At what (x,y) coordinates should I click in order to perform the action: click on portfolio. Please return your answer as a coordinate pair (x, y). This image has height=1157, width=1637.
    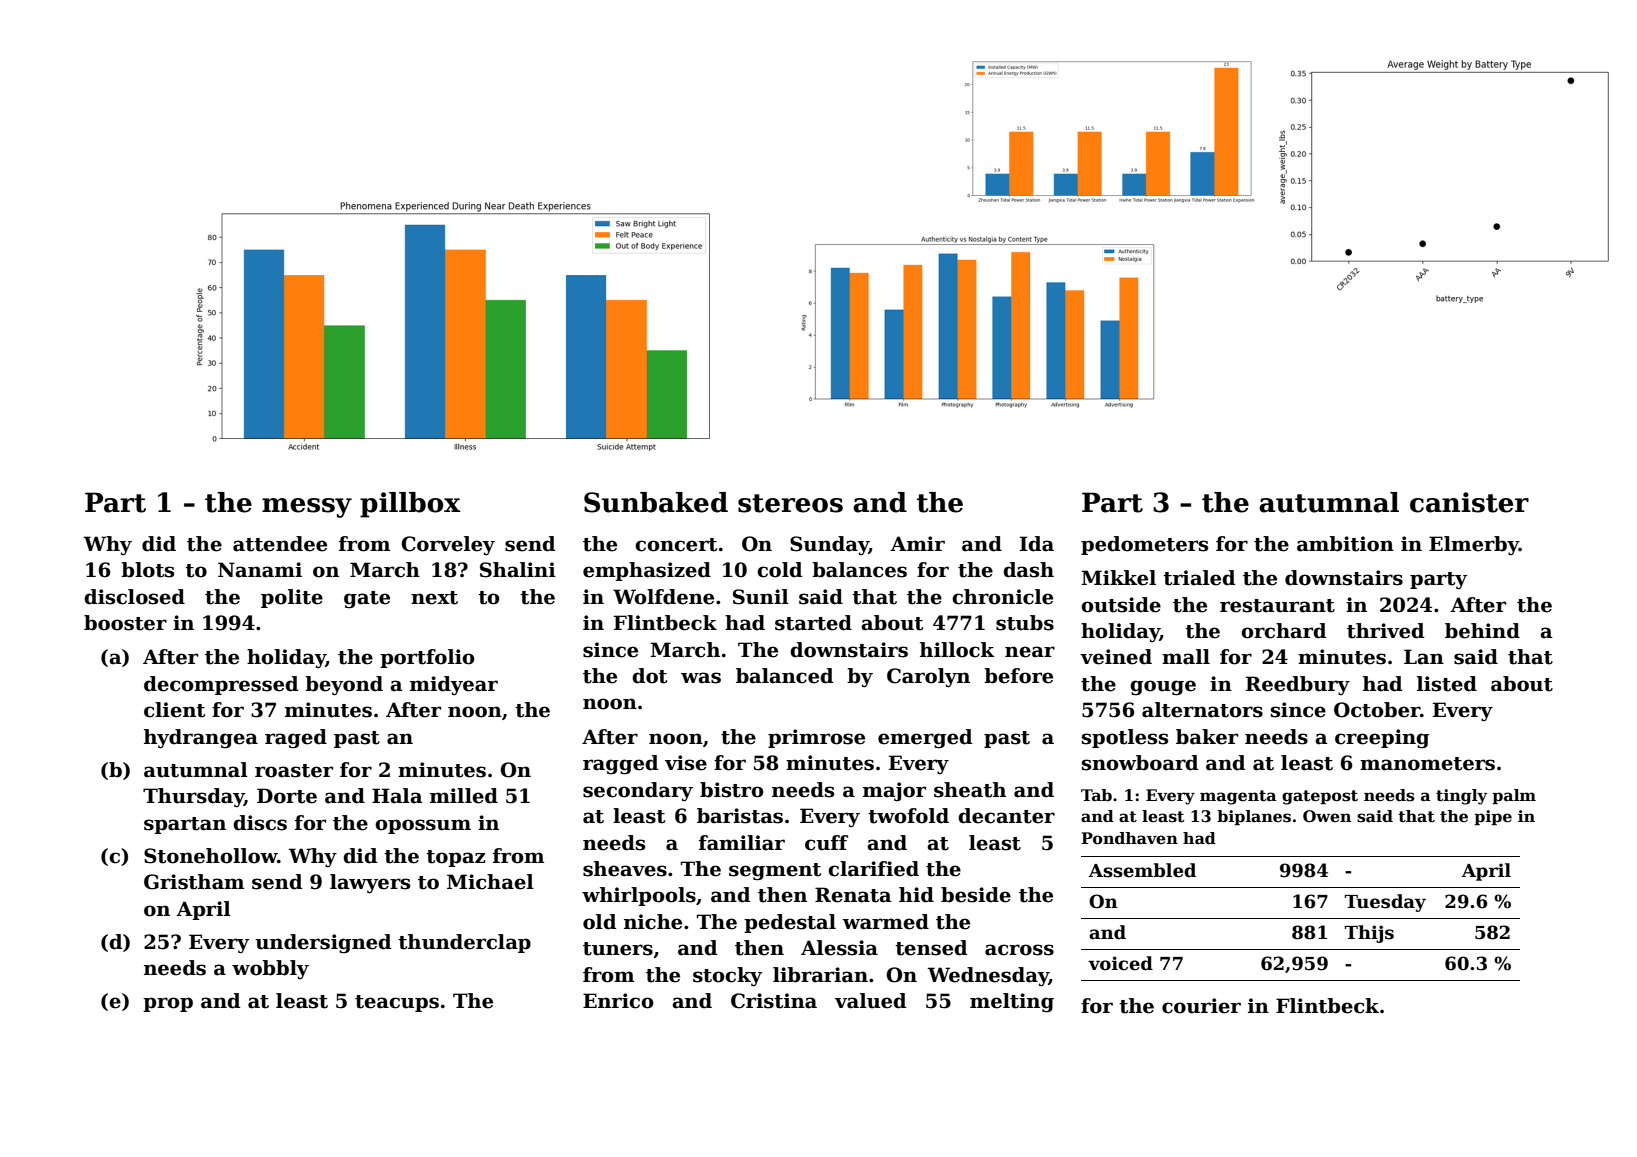
    Looking at the image, I should click on (427, 658).
